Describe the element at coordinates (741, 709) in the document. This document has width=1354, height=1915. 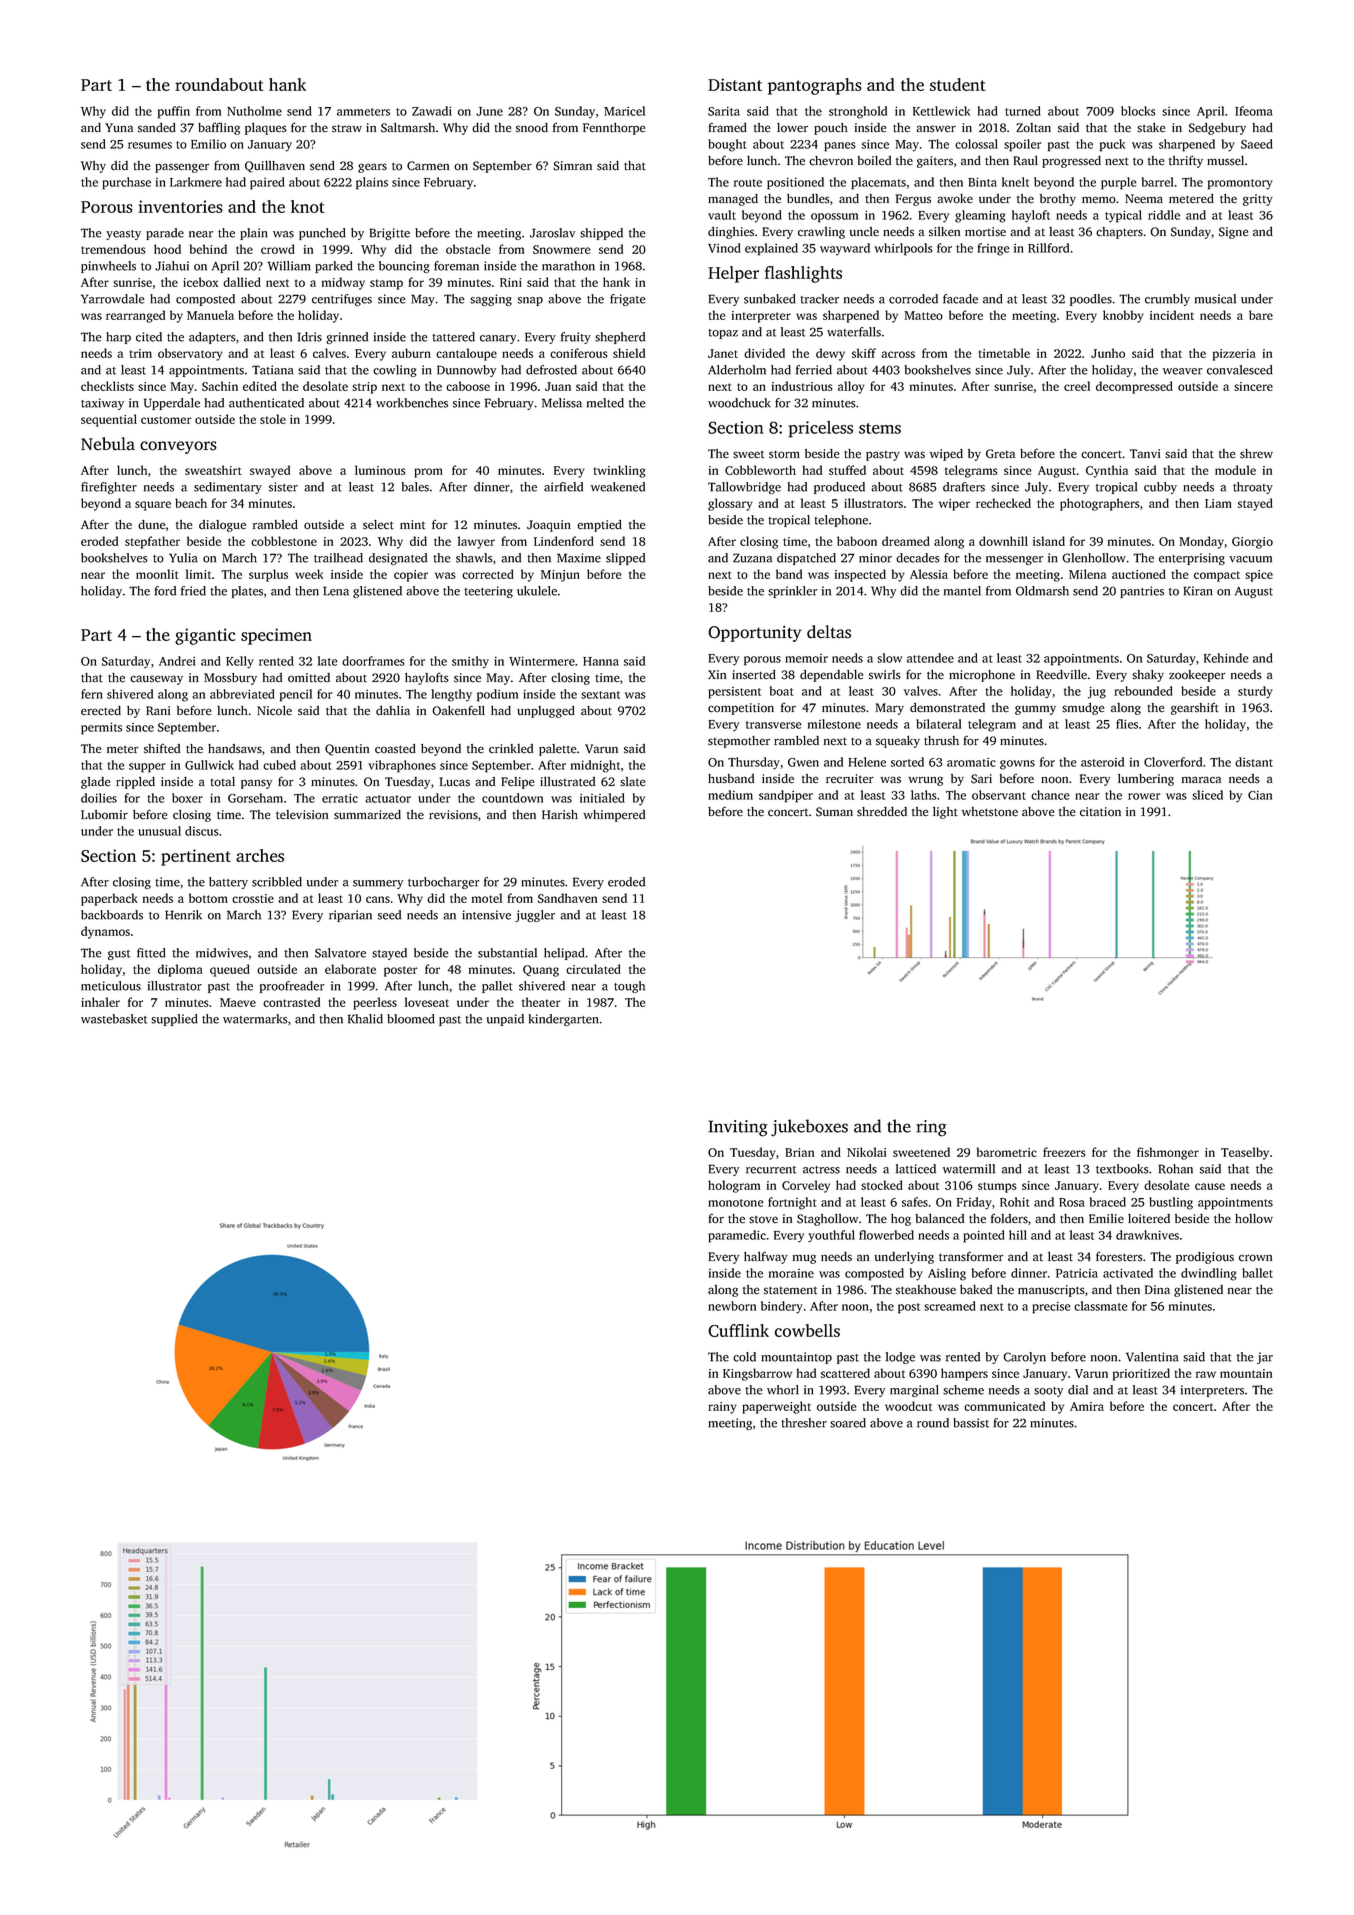
I see `competition` at that location.
